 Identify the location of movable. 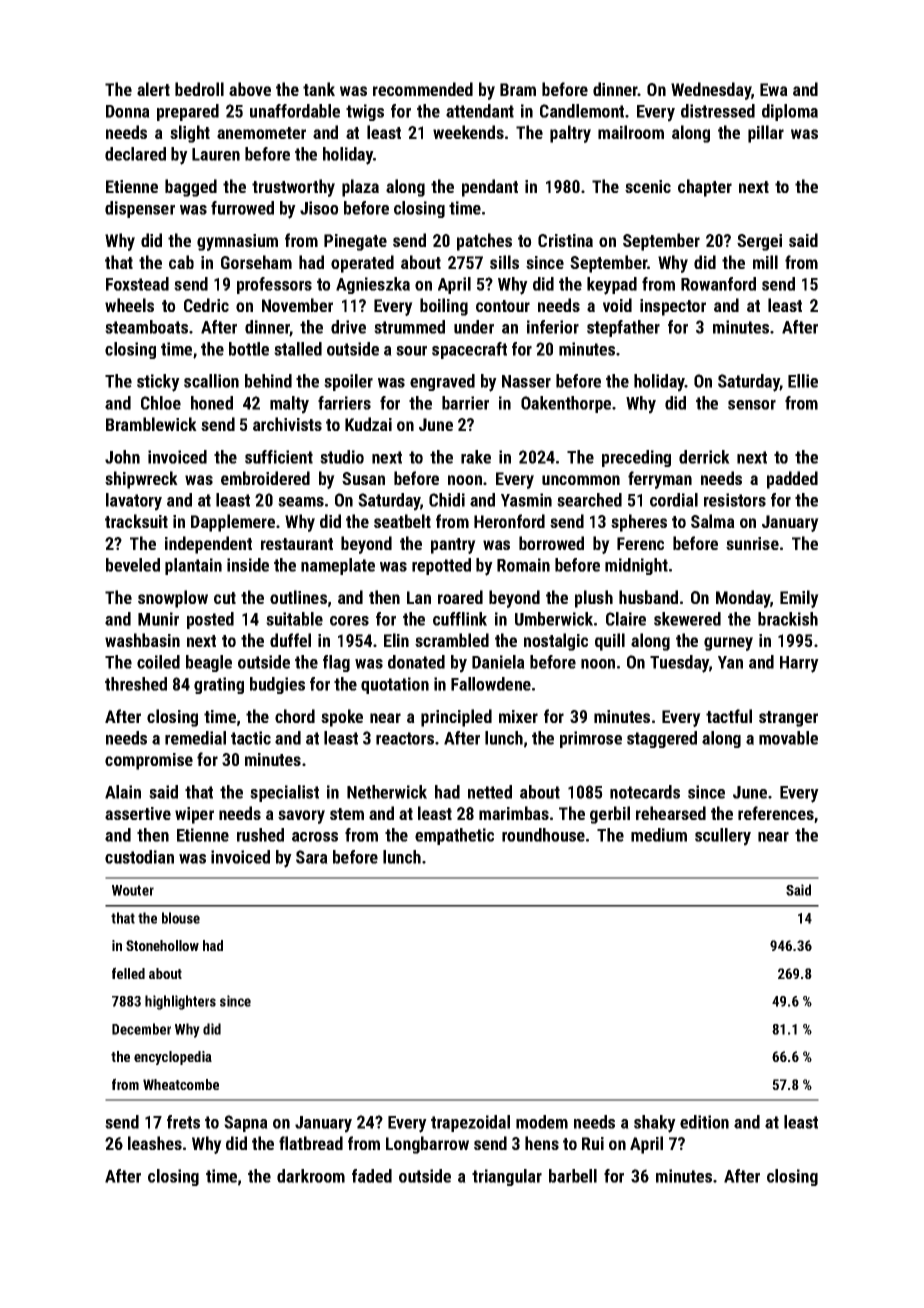
(788, 738).
